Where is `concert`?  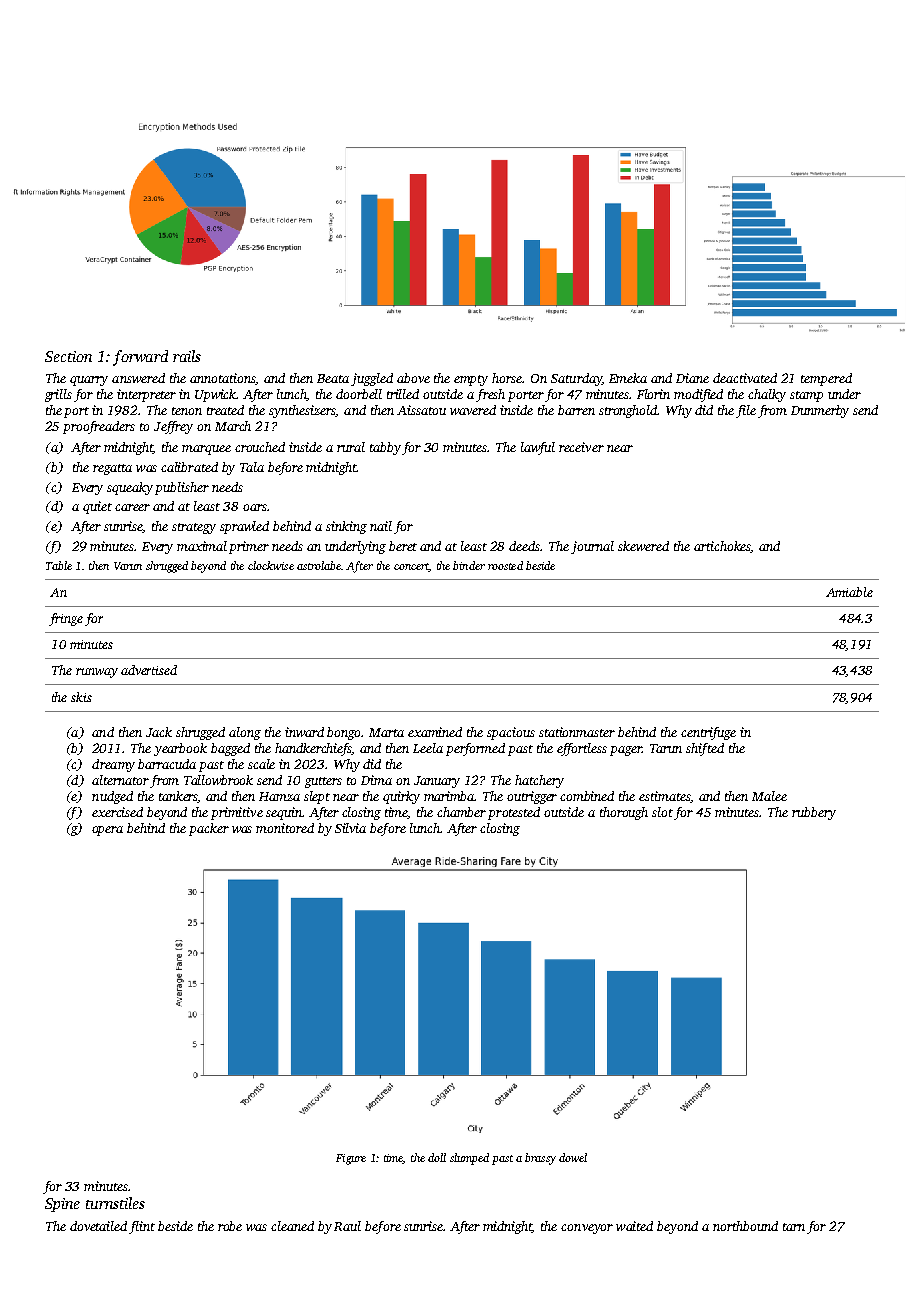
concert is located at coordinates (411, 567).
